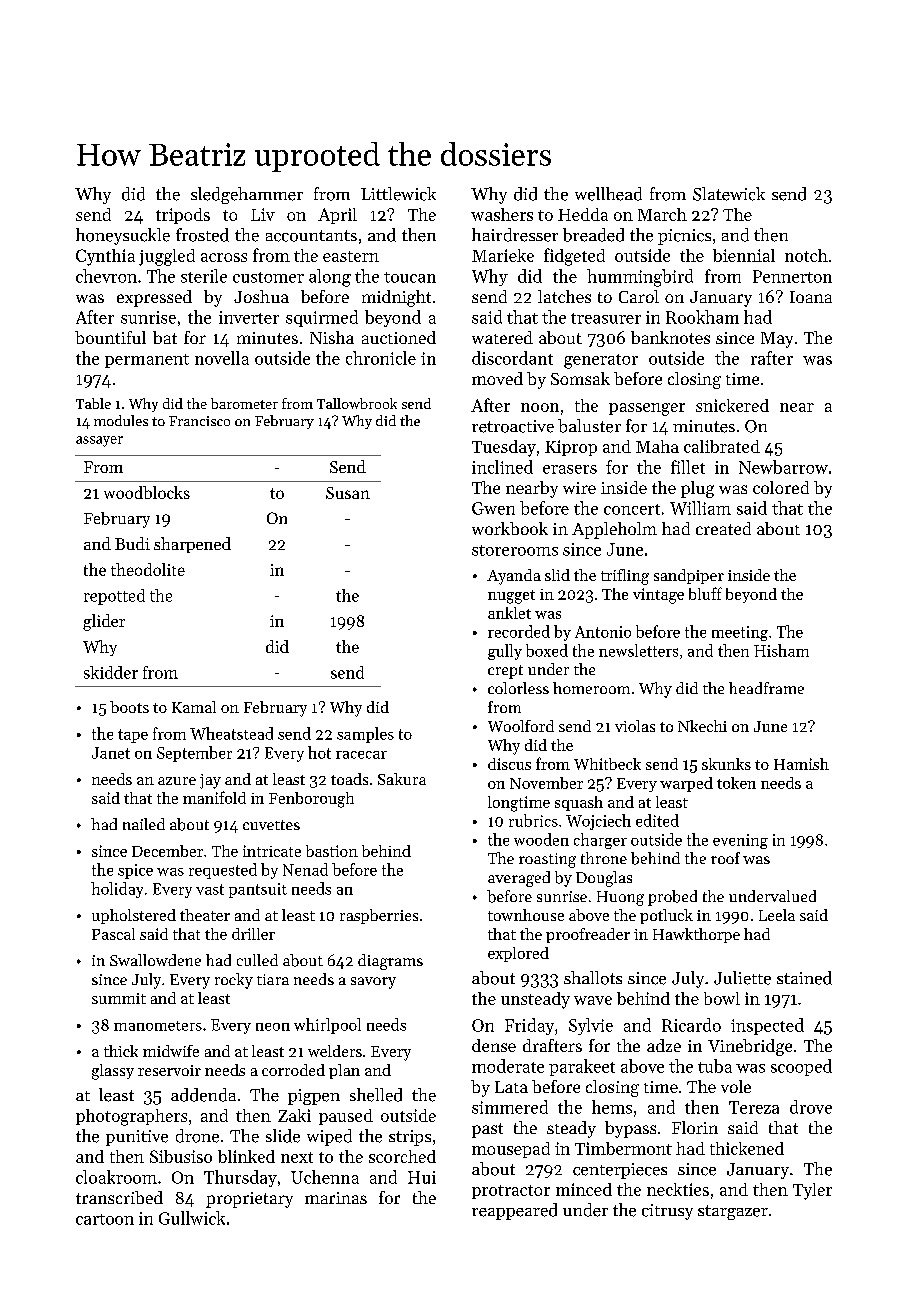  What do you see at coordinates (503, 255) in the image?
I see `Marieke` at bounding box center [503, 255].
